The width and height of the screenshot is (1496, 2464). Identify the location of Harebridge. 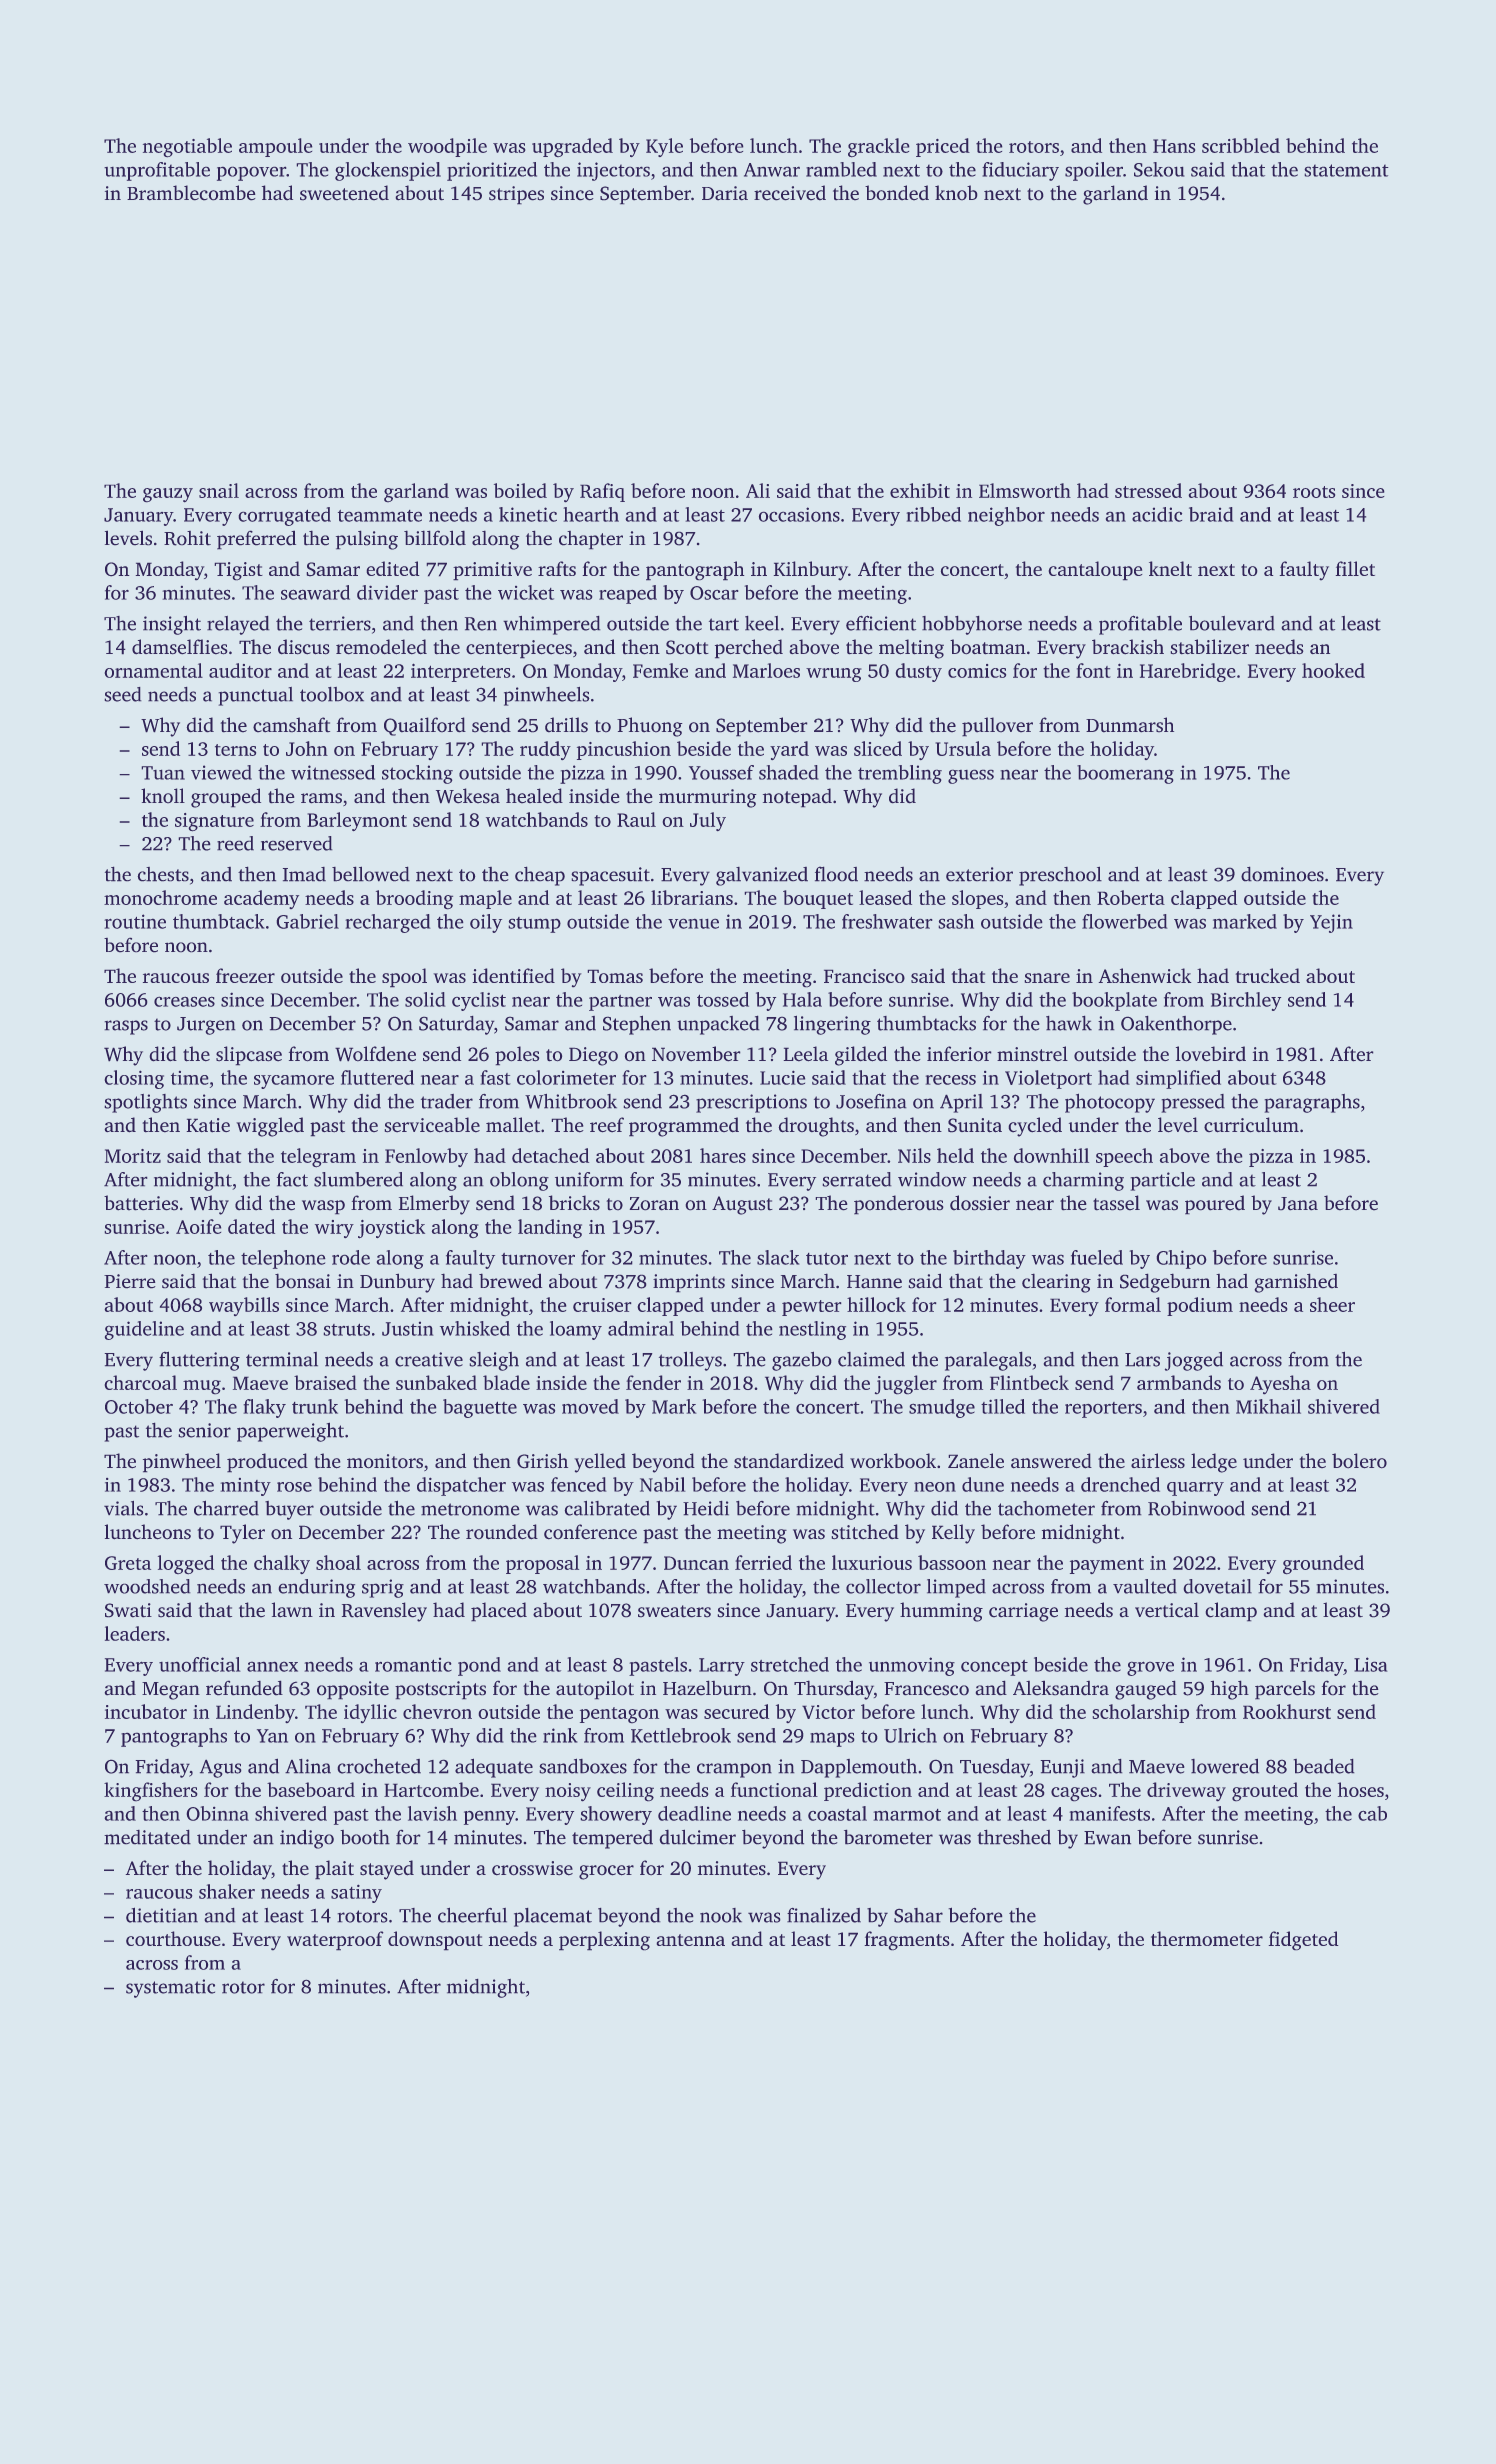
(1188, 672).
